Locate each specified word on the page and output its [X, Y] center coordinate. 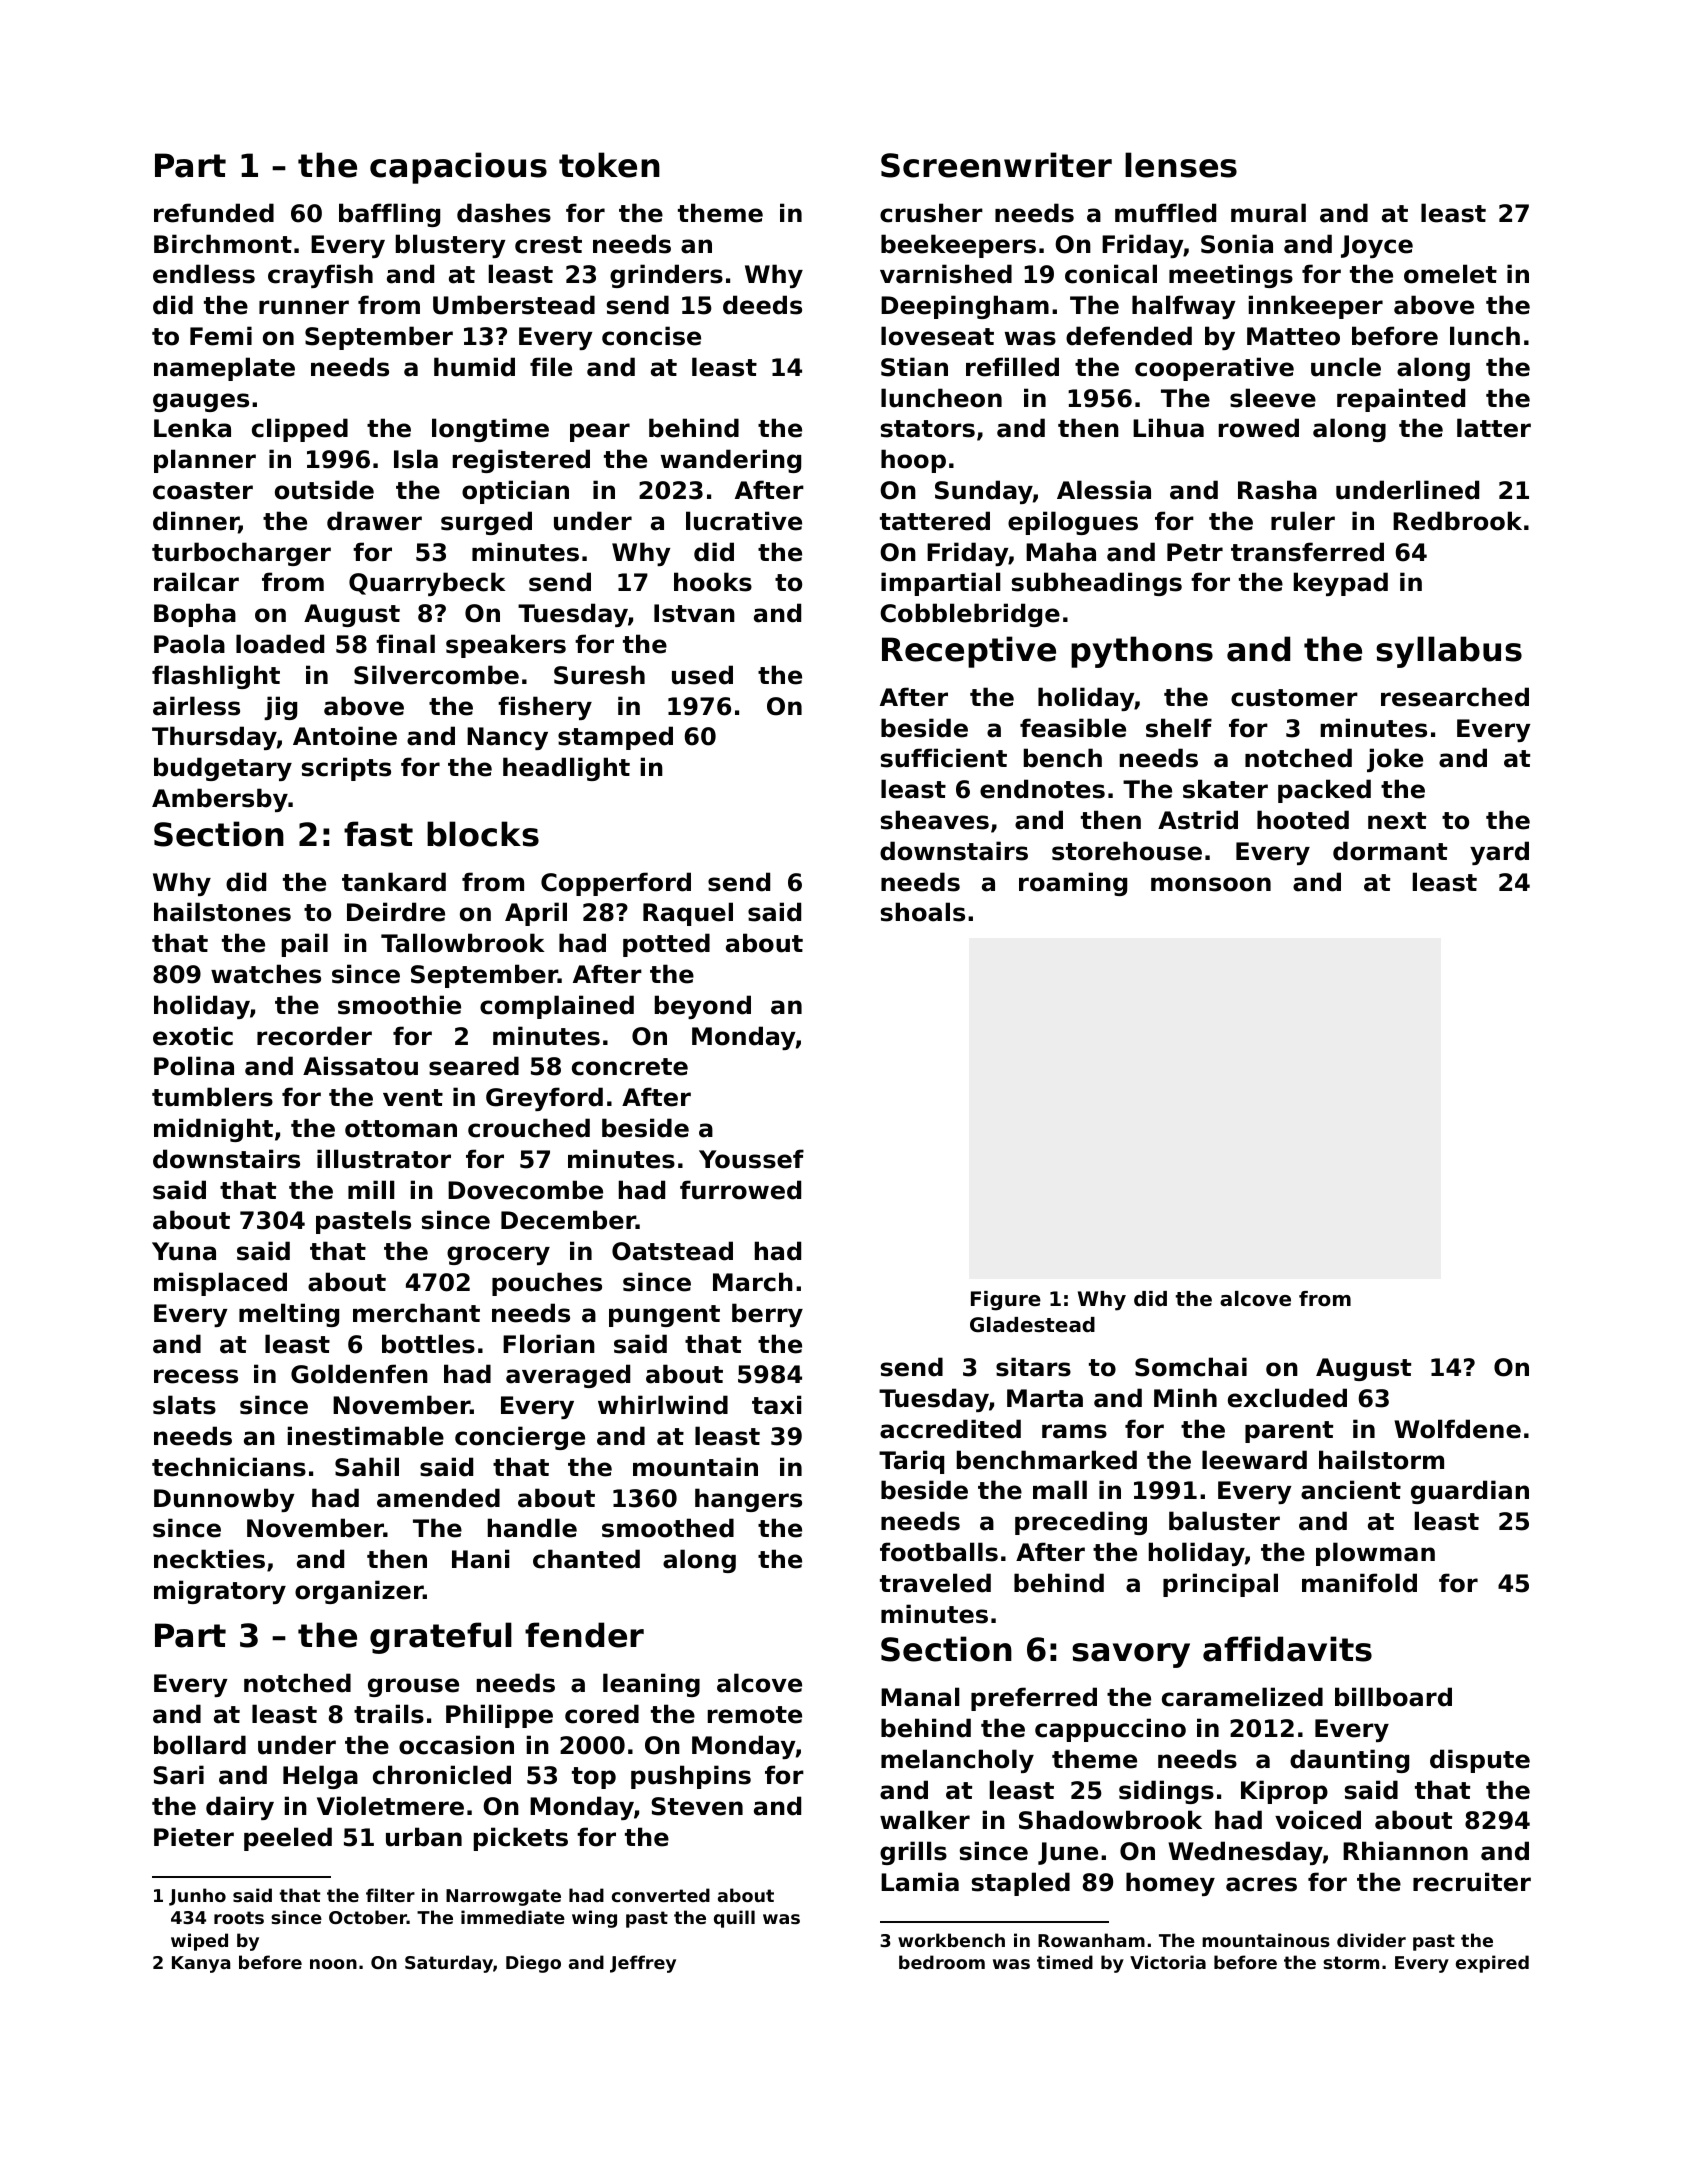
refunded [214, 213]
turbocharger [241, 554]
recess [196, 1376]
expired [1492, 1964]
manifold [1359, 1583]
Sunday [984, 492]
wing [594, 1919]
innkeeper [1316, 307]
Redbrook [1457, 521]
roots [239, 1917]
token [609, 165]
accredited [950, 1429]
